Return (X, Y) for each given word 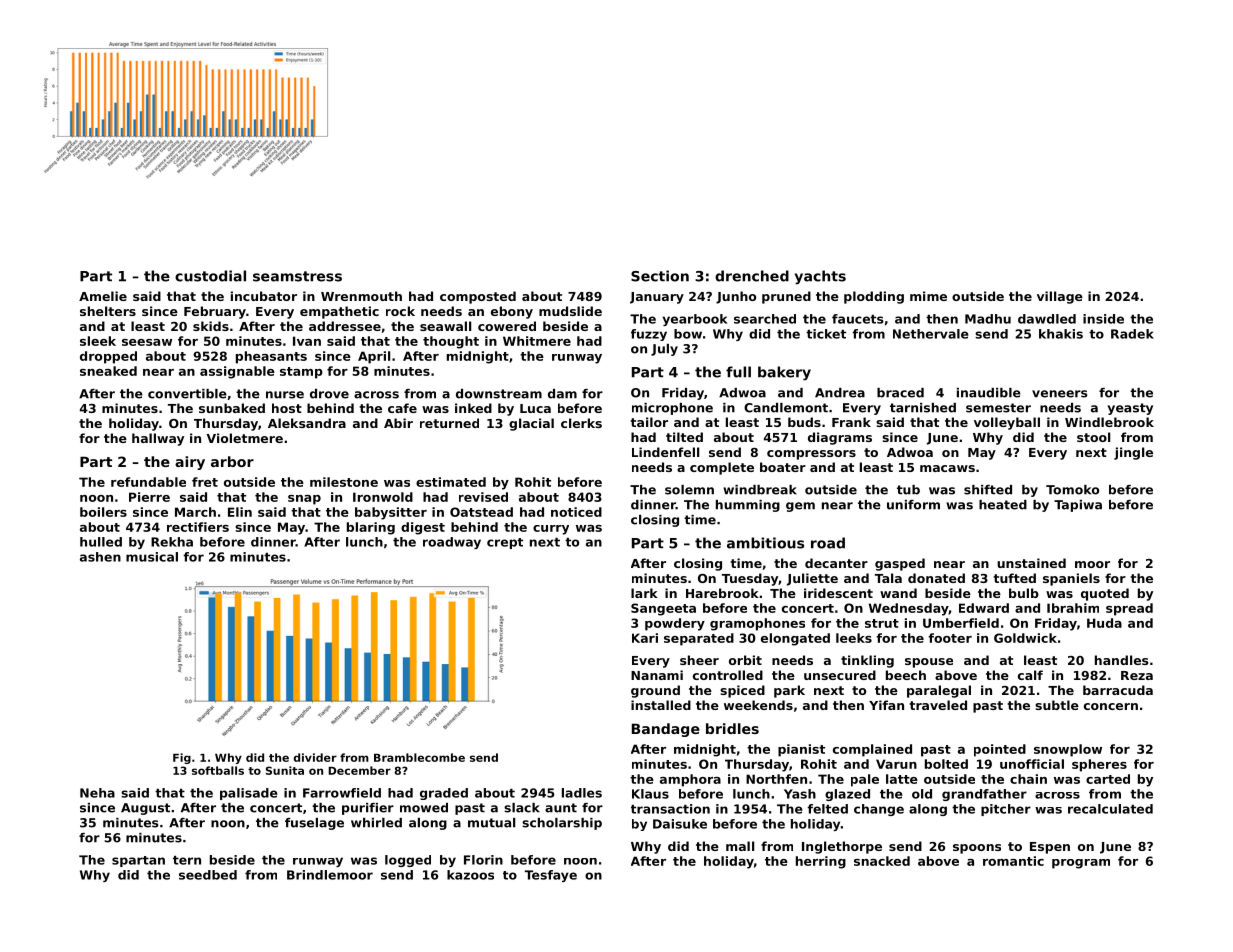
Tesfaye (551, 876)
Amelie (103, 296)
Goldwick (1025, 638)
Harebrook (722, 593)
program (1081, 864)
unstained (1031, 563)
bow (688, 334)
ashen (100, 557)
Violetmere (245, 438)
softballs (218, 770)
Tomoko (1072, 490)
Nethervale (930, 334)
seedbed (208, 875)
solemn (689, 490)
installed (661, 705)
